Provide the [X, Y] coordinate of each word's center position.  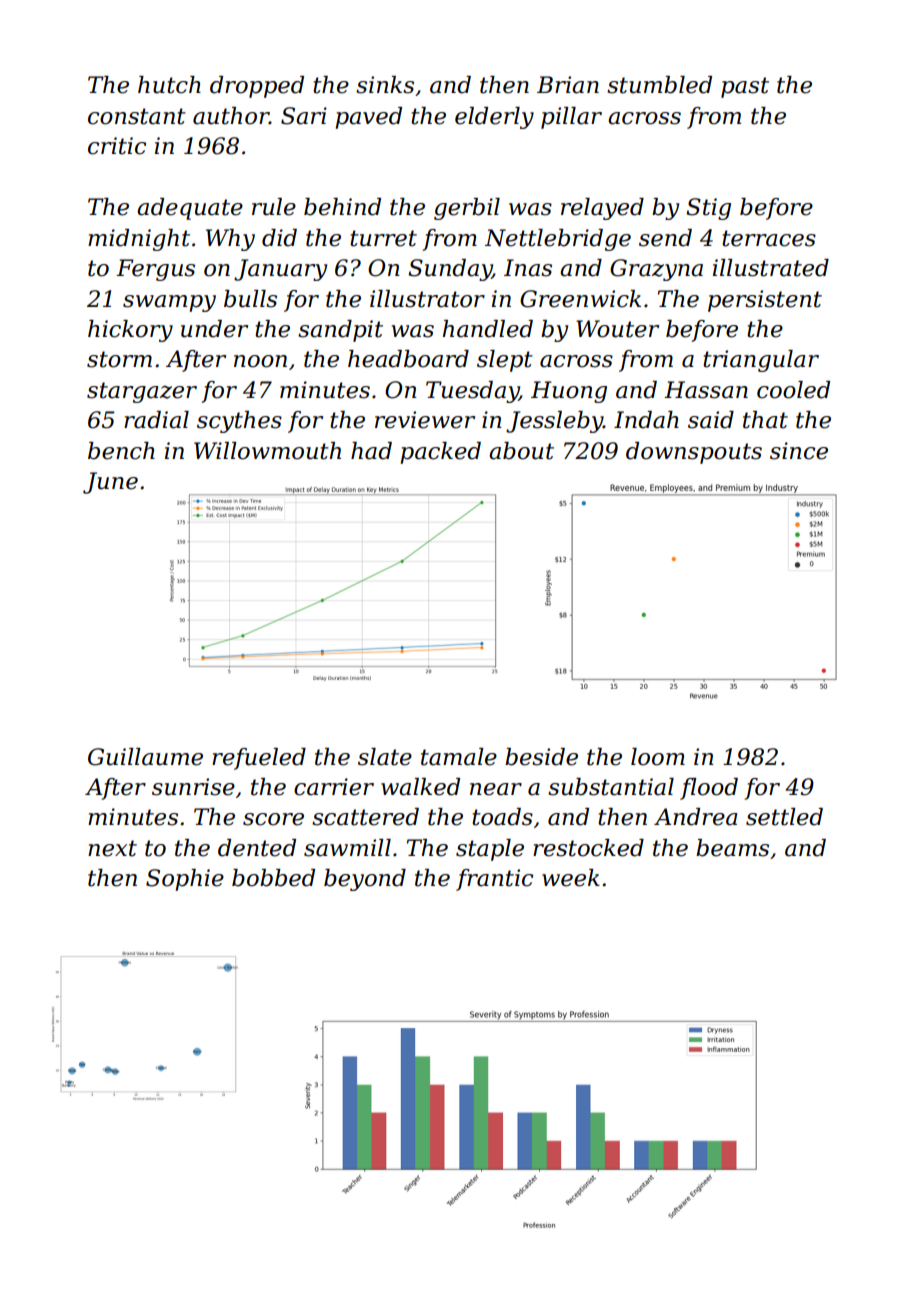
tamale [459, 757]
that [765, 420]
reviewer [425, 420]
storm [119, 359]
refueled [259, 759]
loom [658, 757]
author [231, 116]
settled [784, 817]
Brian [568, 85]
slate [385, 757]
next [112, 848]
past [745, 87]
